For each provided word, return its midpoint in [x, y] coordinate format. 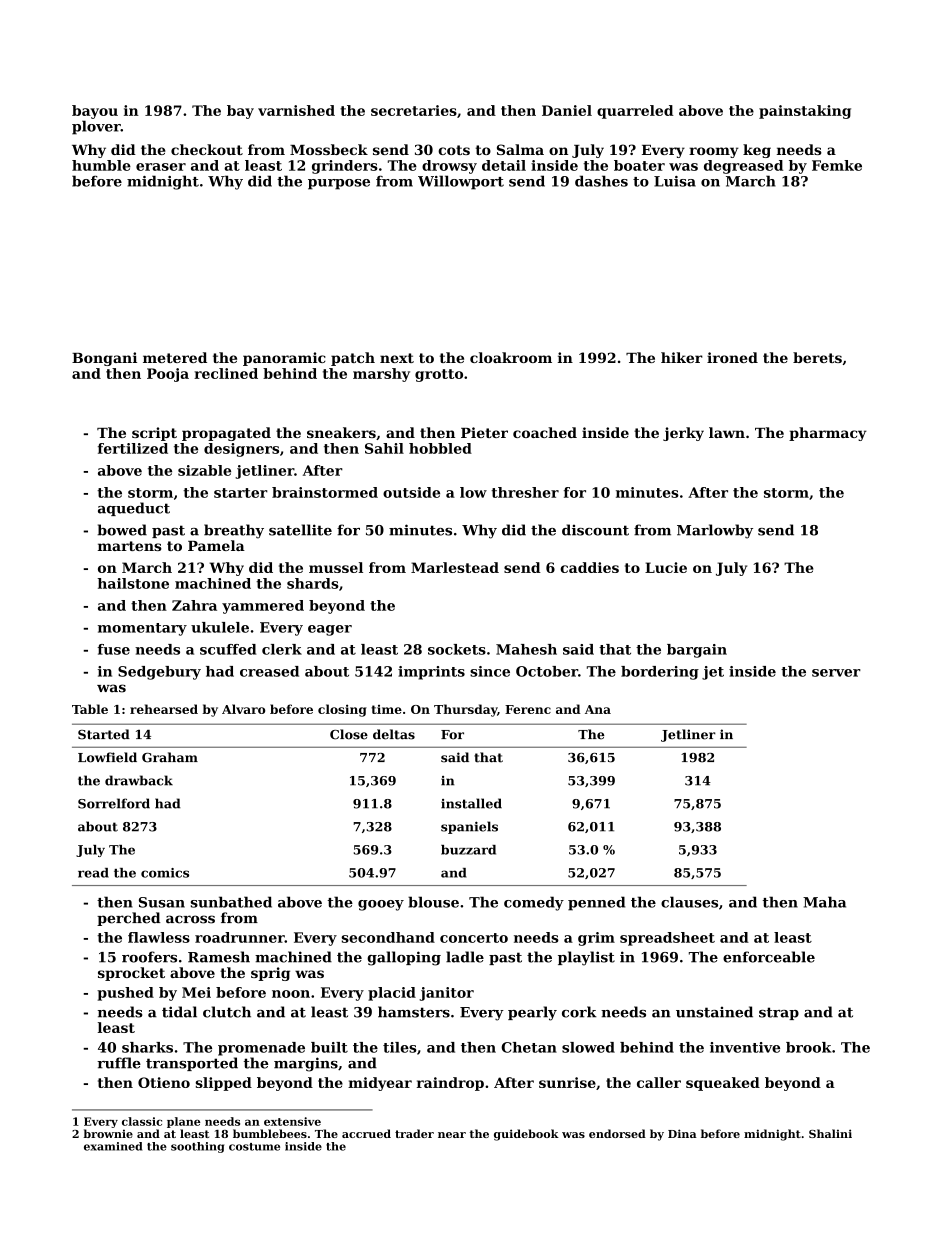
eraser [161, 167]
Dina [682, 1133]
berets [817, 357]
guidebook [526, 1135]
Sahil [384, 448]
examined [113, 1146]
